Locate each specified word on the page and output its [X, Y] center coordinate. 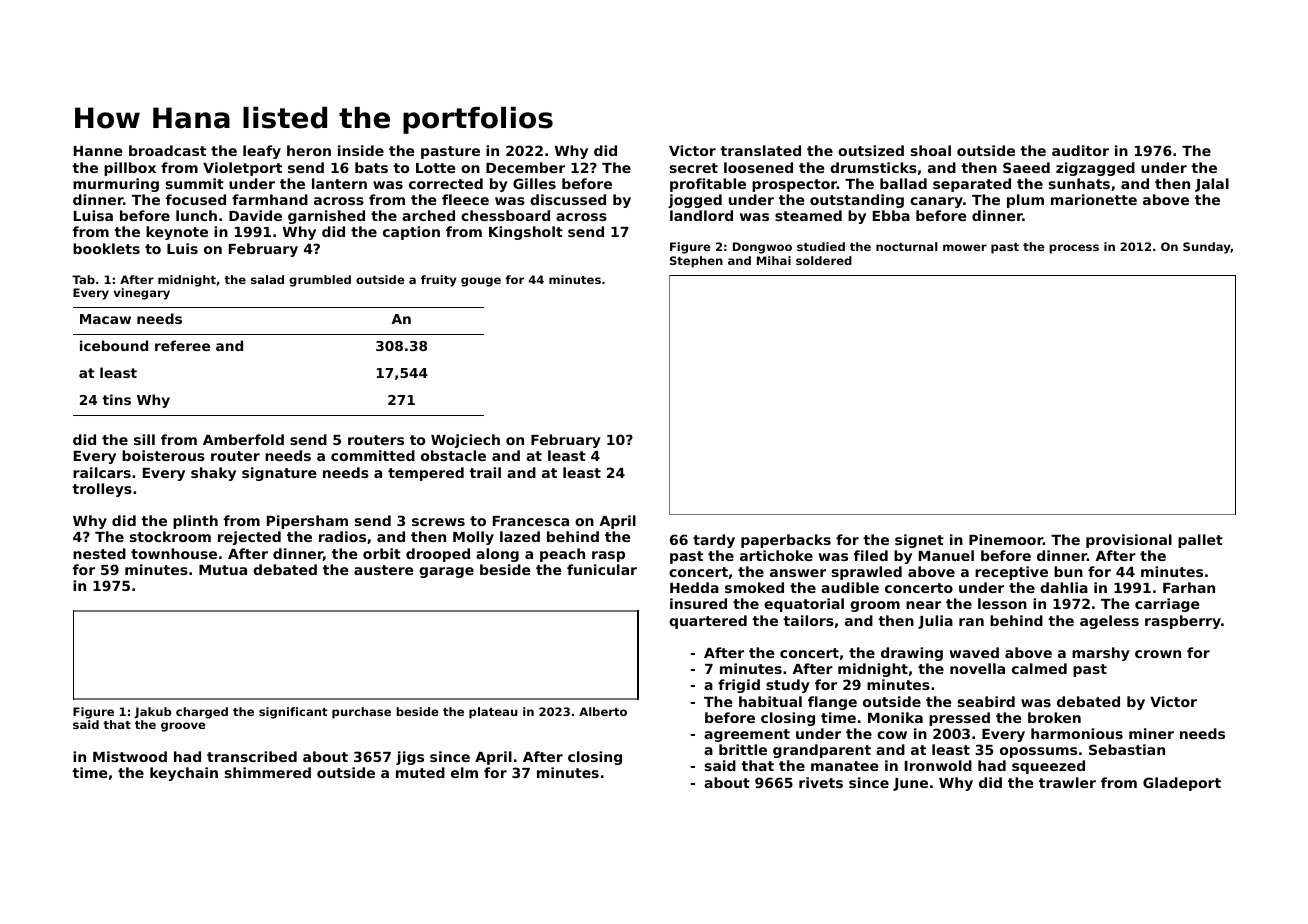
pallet [1200, 541]
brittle [743, 749]
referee [182, 345]
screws [438, 522]
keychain [184, 774]
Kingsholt [526, 233]
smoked [754, 587]
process [1074, 249]
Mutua [223, 570]
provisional [1129, 541]
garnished [326, 217]
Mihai [774, 260]
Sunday [1207, 248]
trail [485, 472]
